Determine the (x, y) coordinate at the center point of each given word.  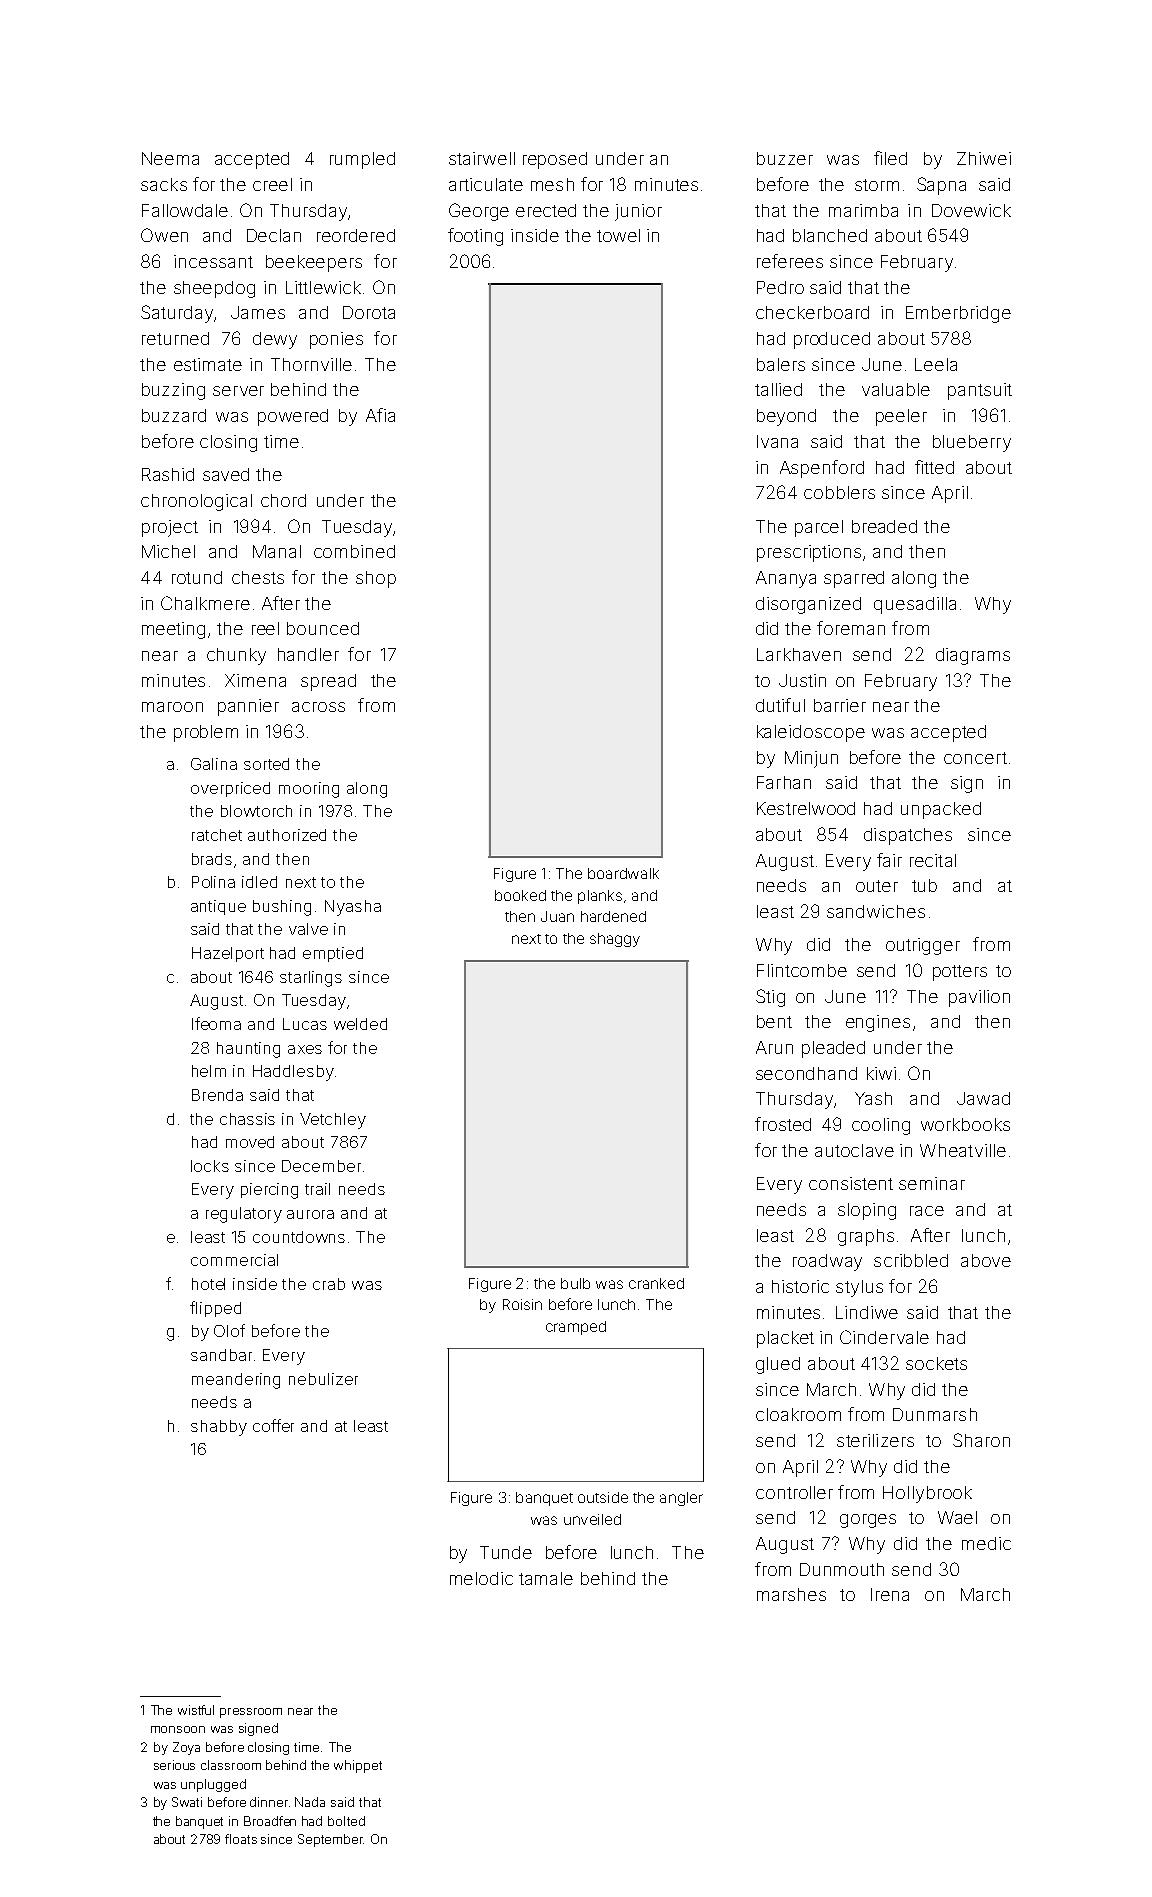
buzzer (785, 158)
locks (210, 1166)
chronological (196, 502)
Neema (170, 158)
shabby (219, 1428)
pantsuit (980, 391)
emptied (333, 954)
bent (774, 1021)
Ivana (777, 441)
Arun (774, 1047)
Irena (890, 1594)
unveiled (592, 1519)
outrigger (923, 946)
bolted (346, 1821)
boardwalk (623, 873)
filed (890, 158)
